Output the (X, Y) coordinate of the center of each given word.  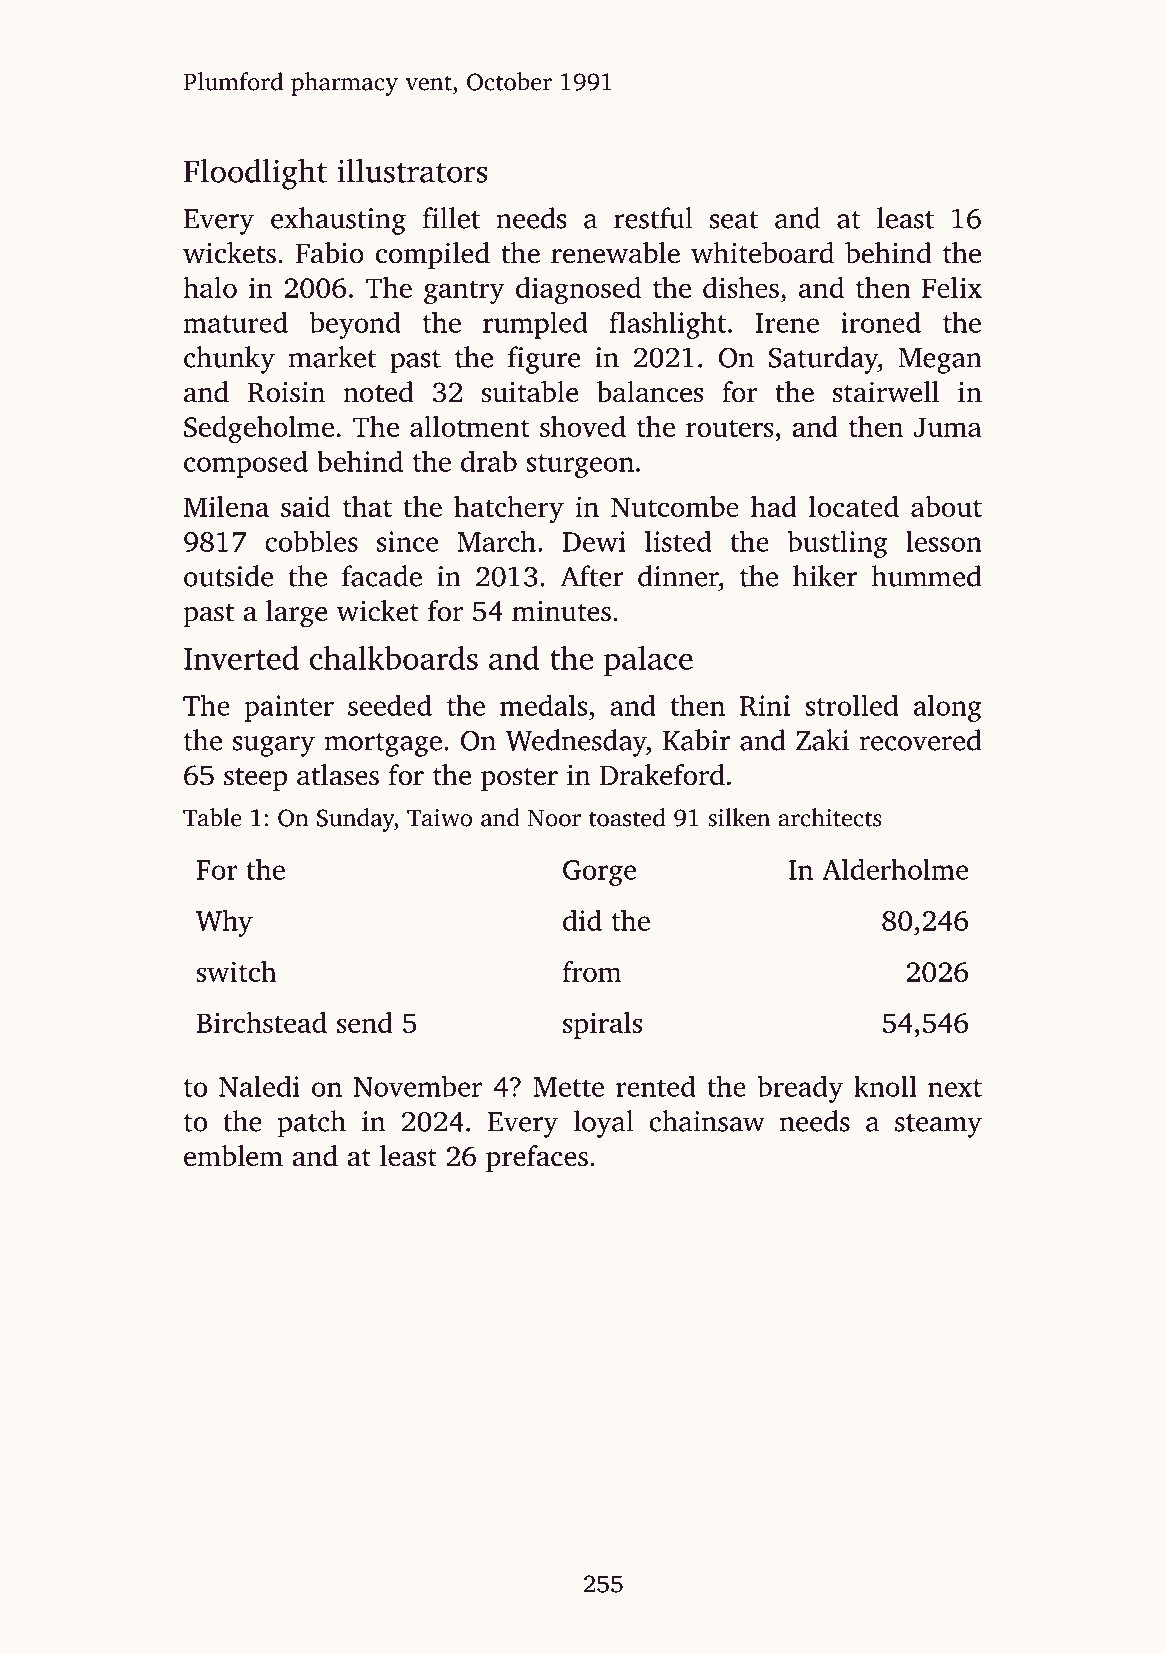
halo (210, 287)
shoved (583, 426)
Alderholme (895, 869)
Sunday (355, 820)
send (365, 1022)
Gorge (599, 873)
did (582, 920)
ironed (881, 322)
